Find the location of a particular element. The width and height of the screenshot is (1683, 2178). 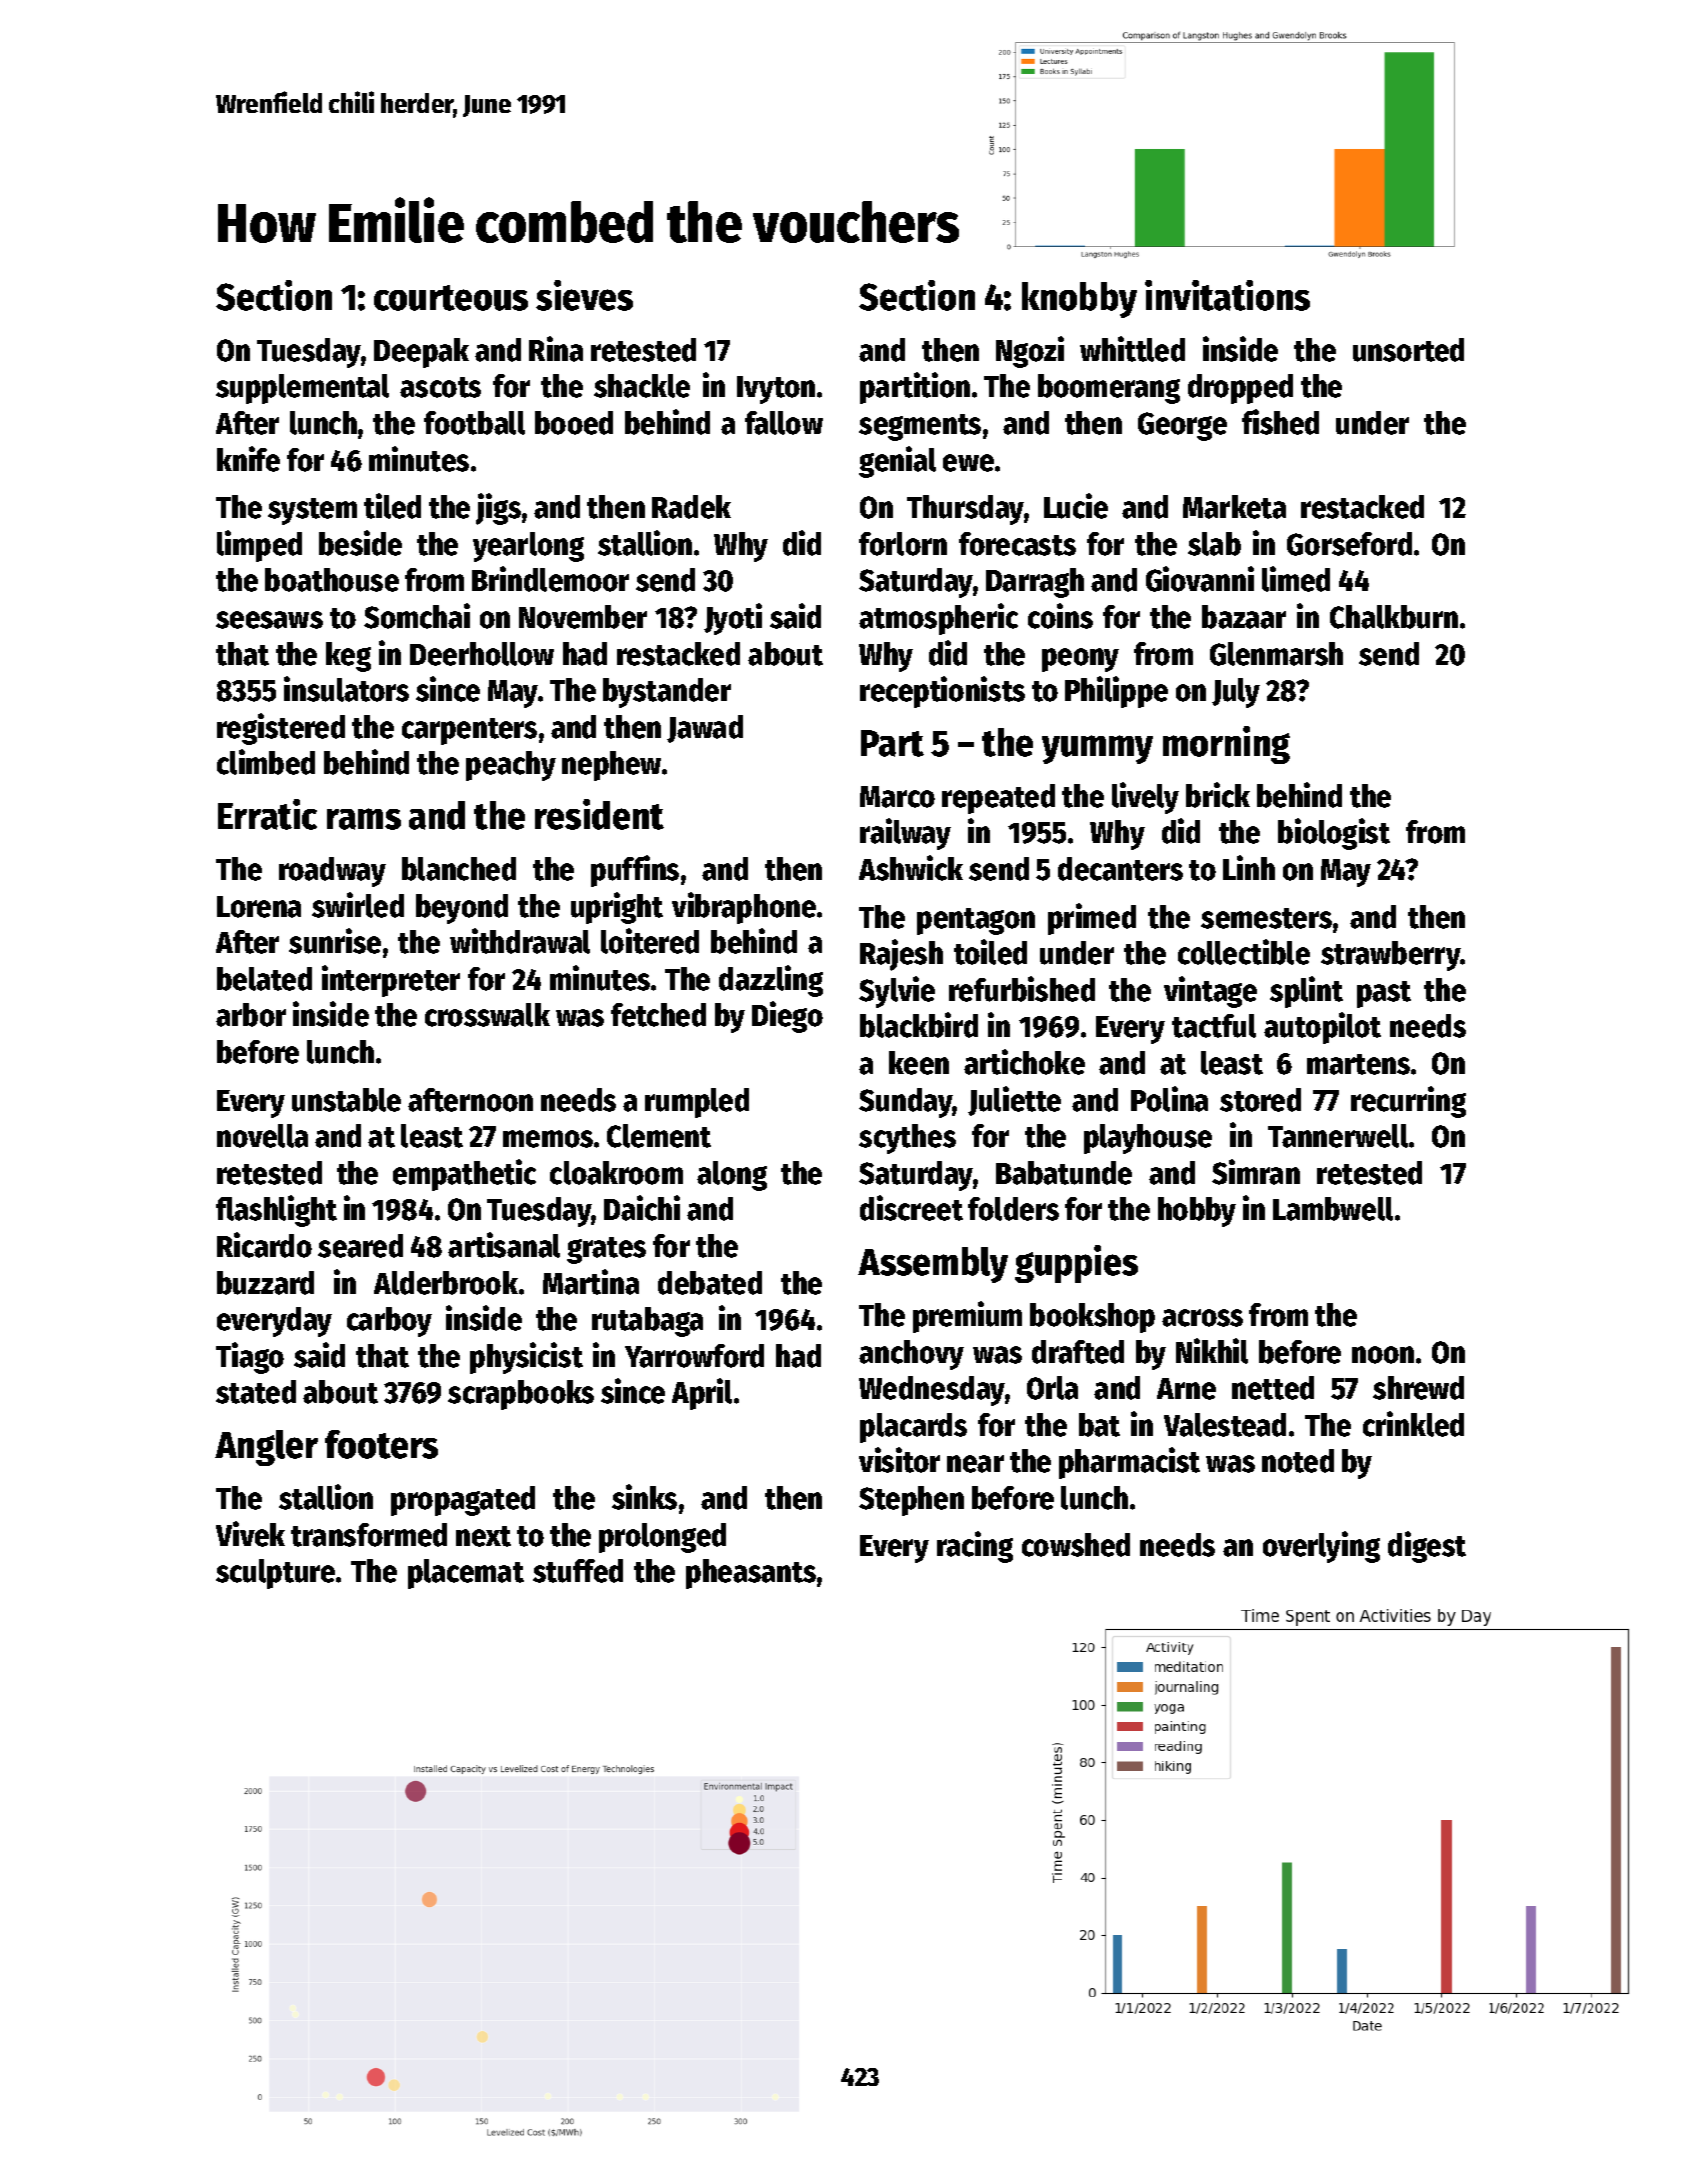

unstable is located at coordinates (346, 1100).
